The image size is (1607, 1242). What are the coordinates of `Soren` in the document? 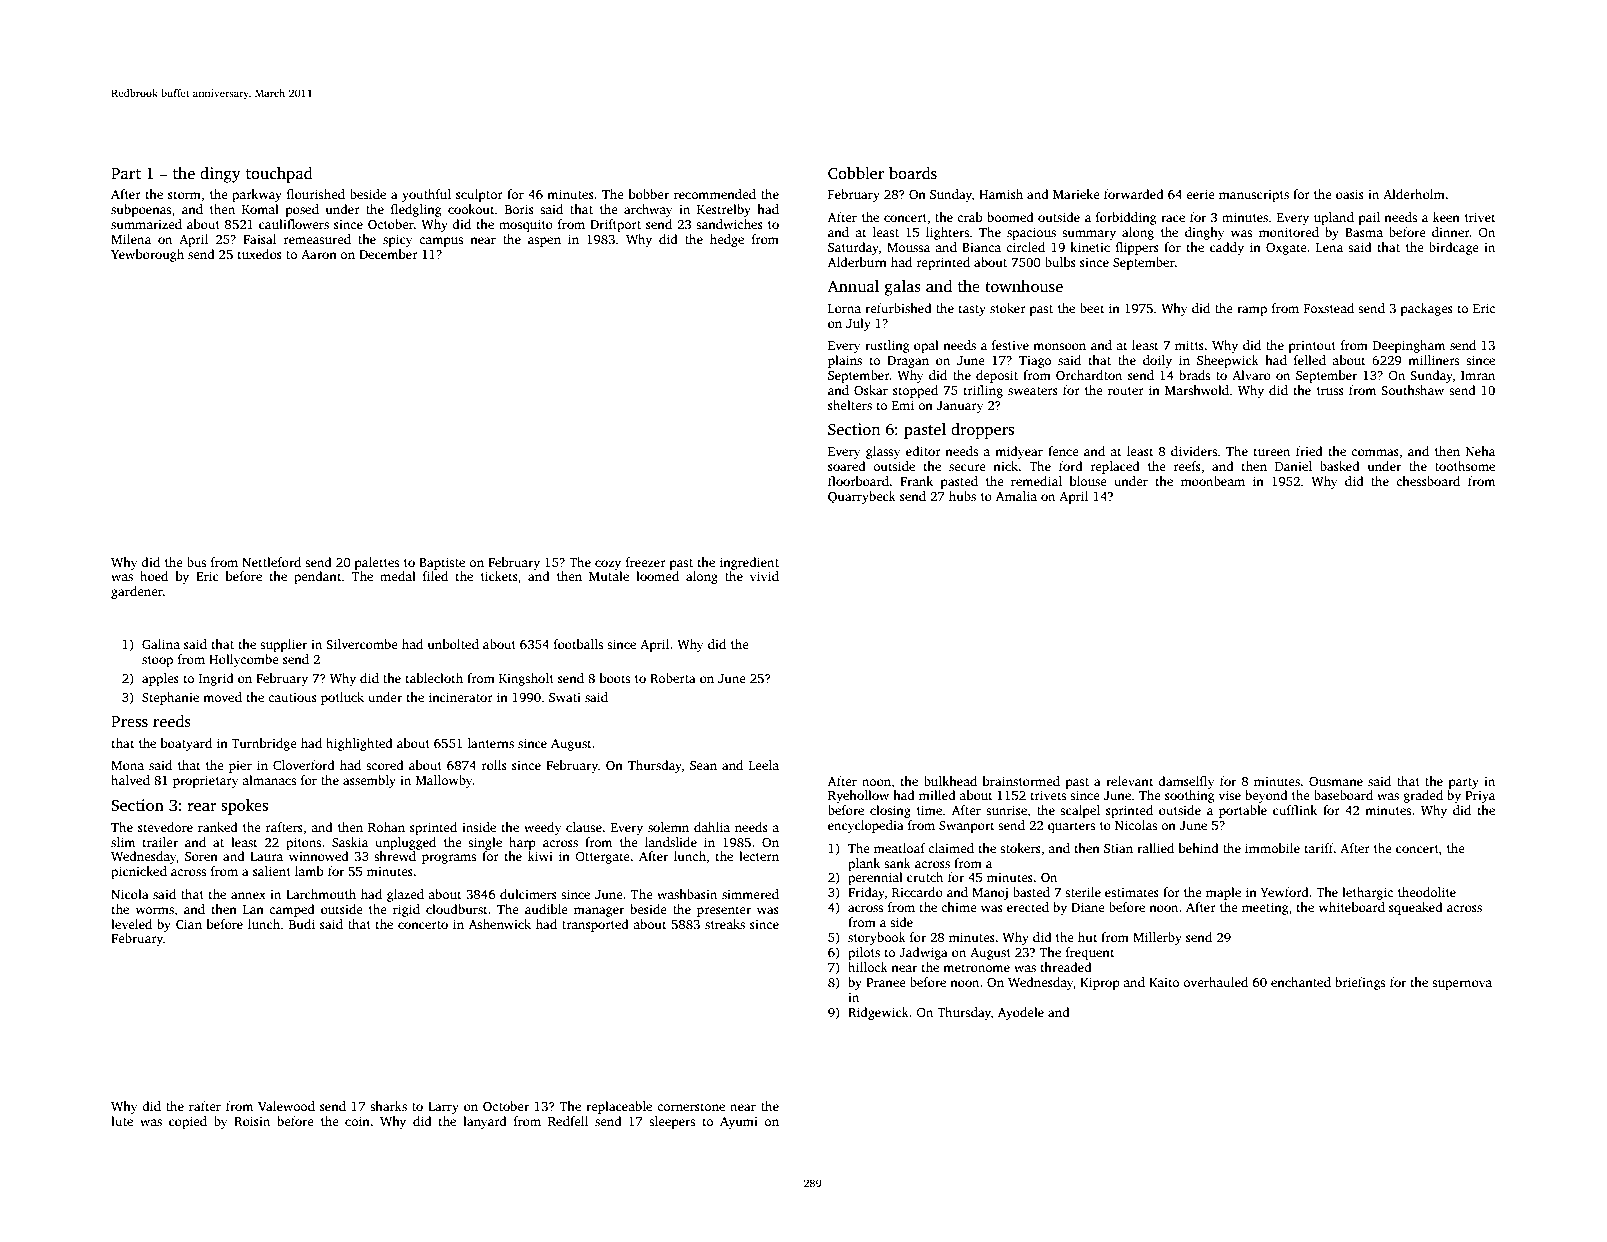 It's located at (201, 856).
